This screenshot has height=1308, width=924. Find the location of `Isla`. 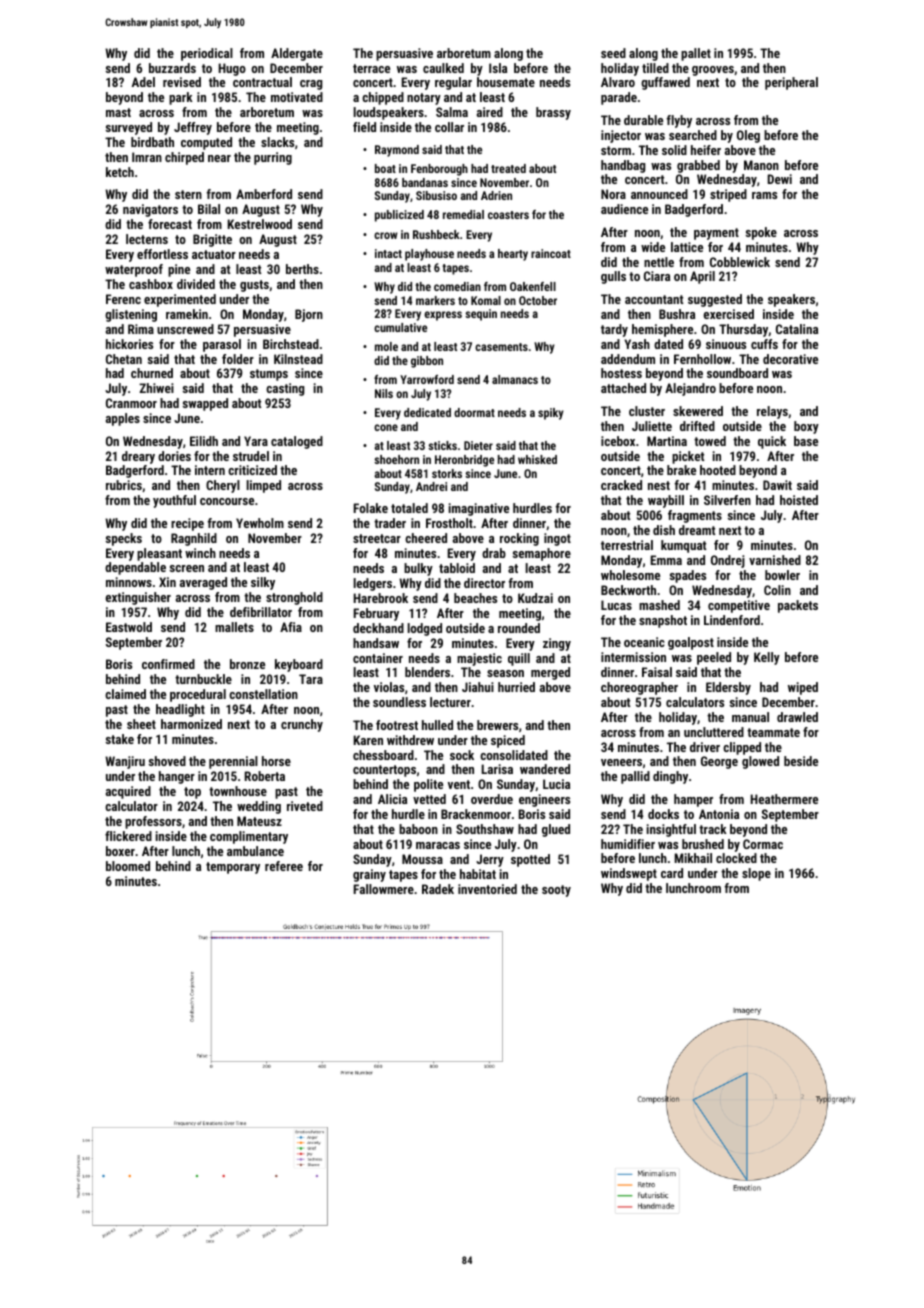

Isla is located at coordinates (498, 68).
